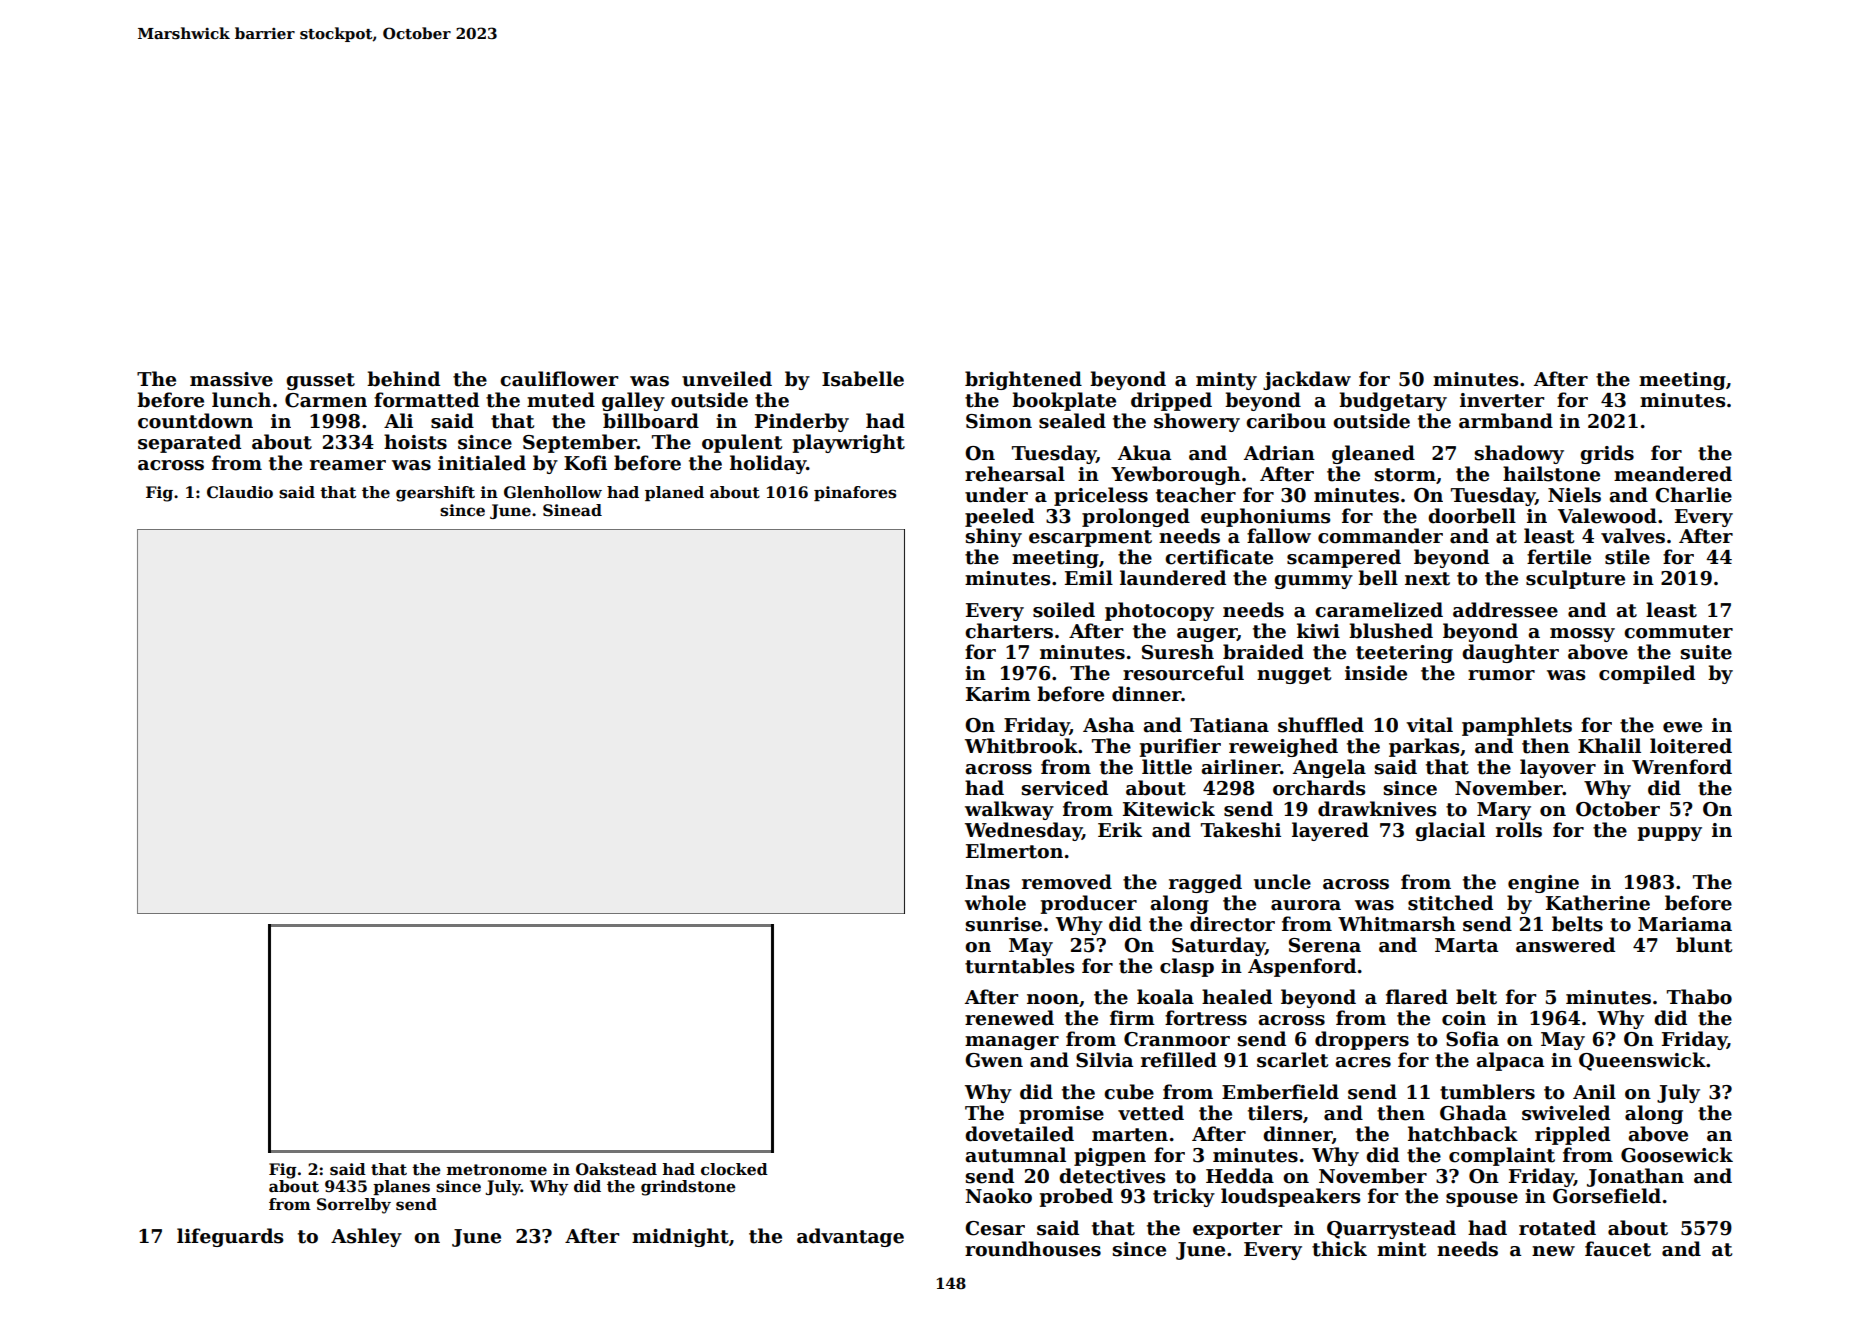 This image has width=1870, height=1322. Describe the element at coordinates (1021, 746) in the image. I see `Whitbrook` at that location.
